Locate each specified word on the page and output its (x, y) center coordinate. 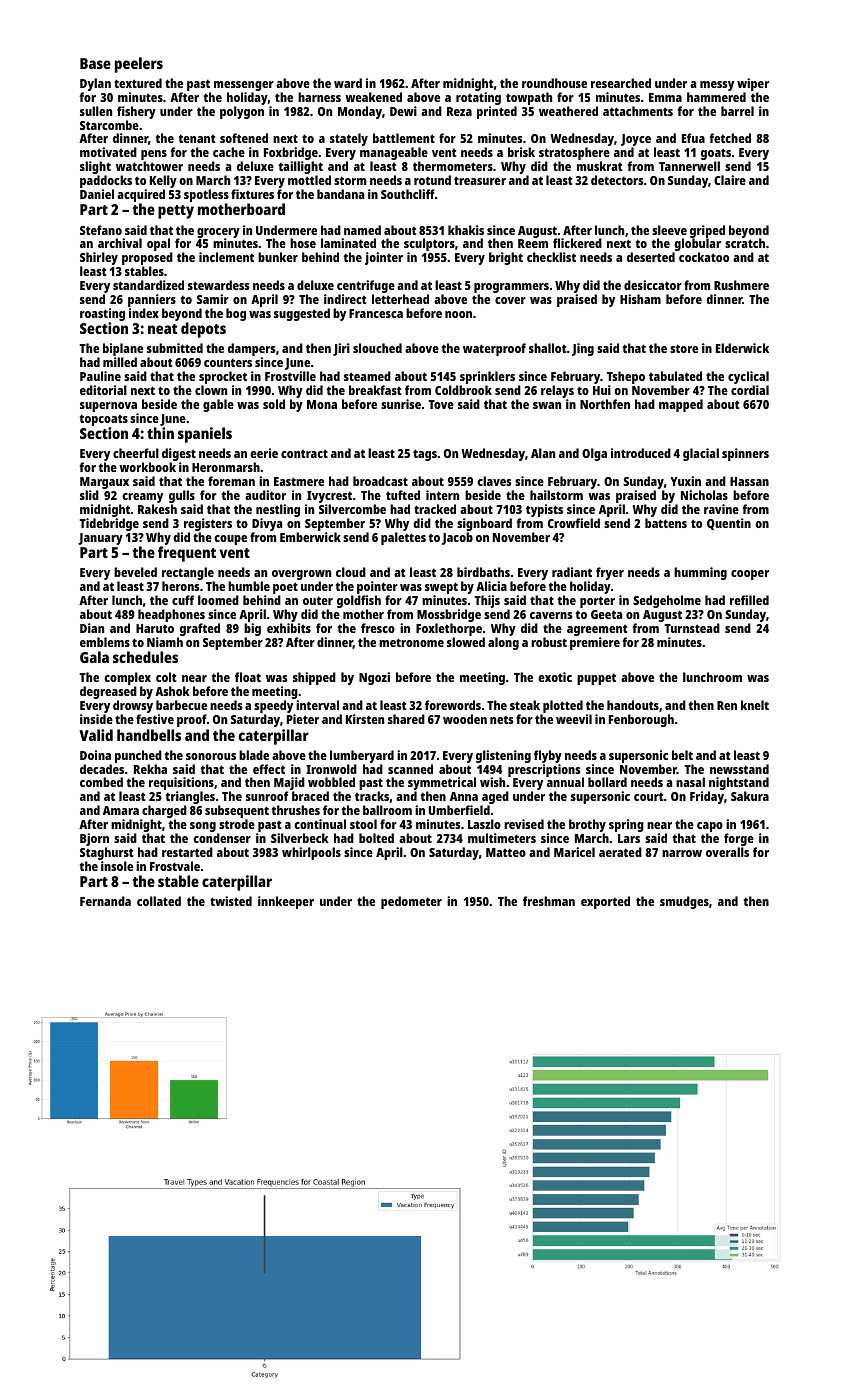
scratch (745, 243)
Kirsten (365, 719)
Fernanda (105, 901)
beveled (135, 572)
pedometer (411, 902)
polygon (242, 112)
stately (349, 139)
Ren (727, 705)
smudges (684, 902)
